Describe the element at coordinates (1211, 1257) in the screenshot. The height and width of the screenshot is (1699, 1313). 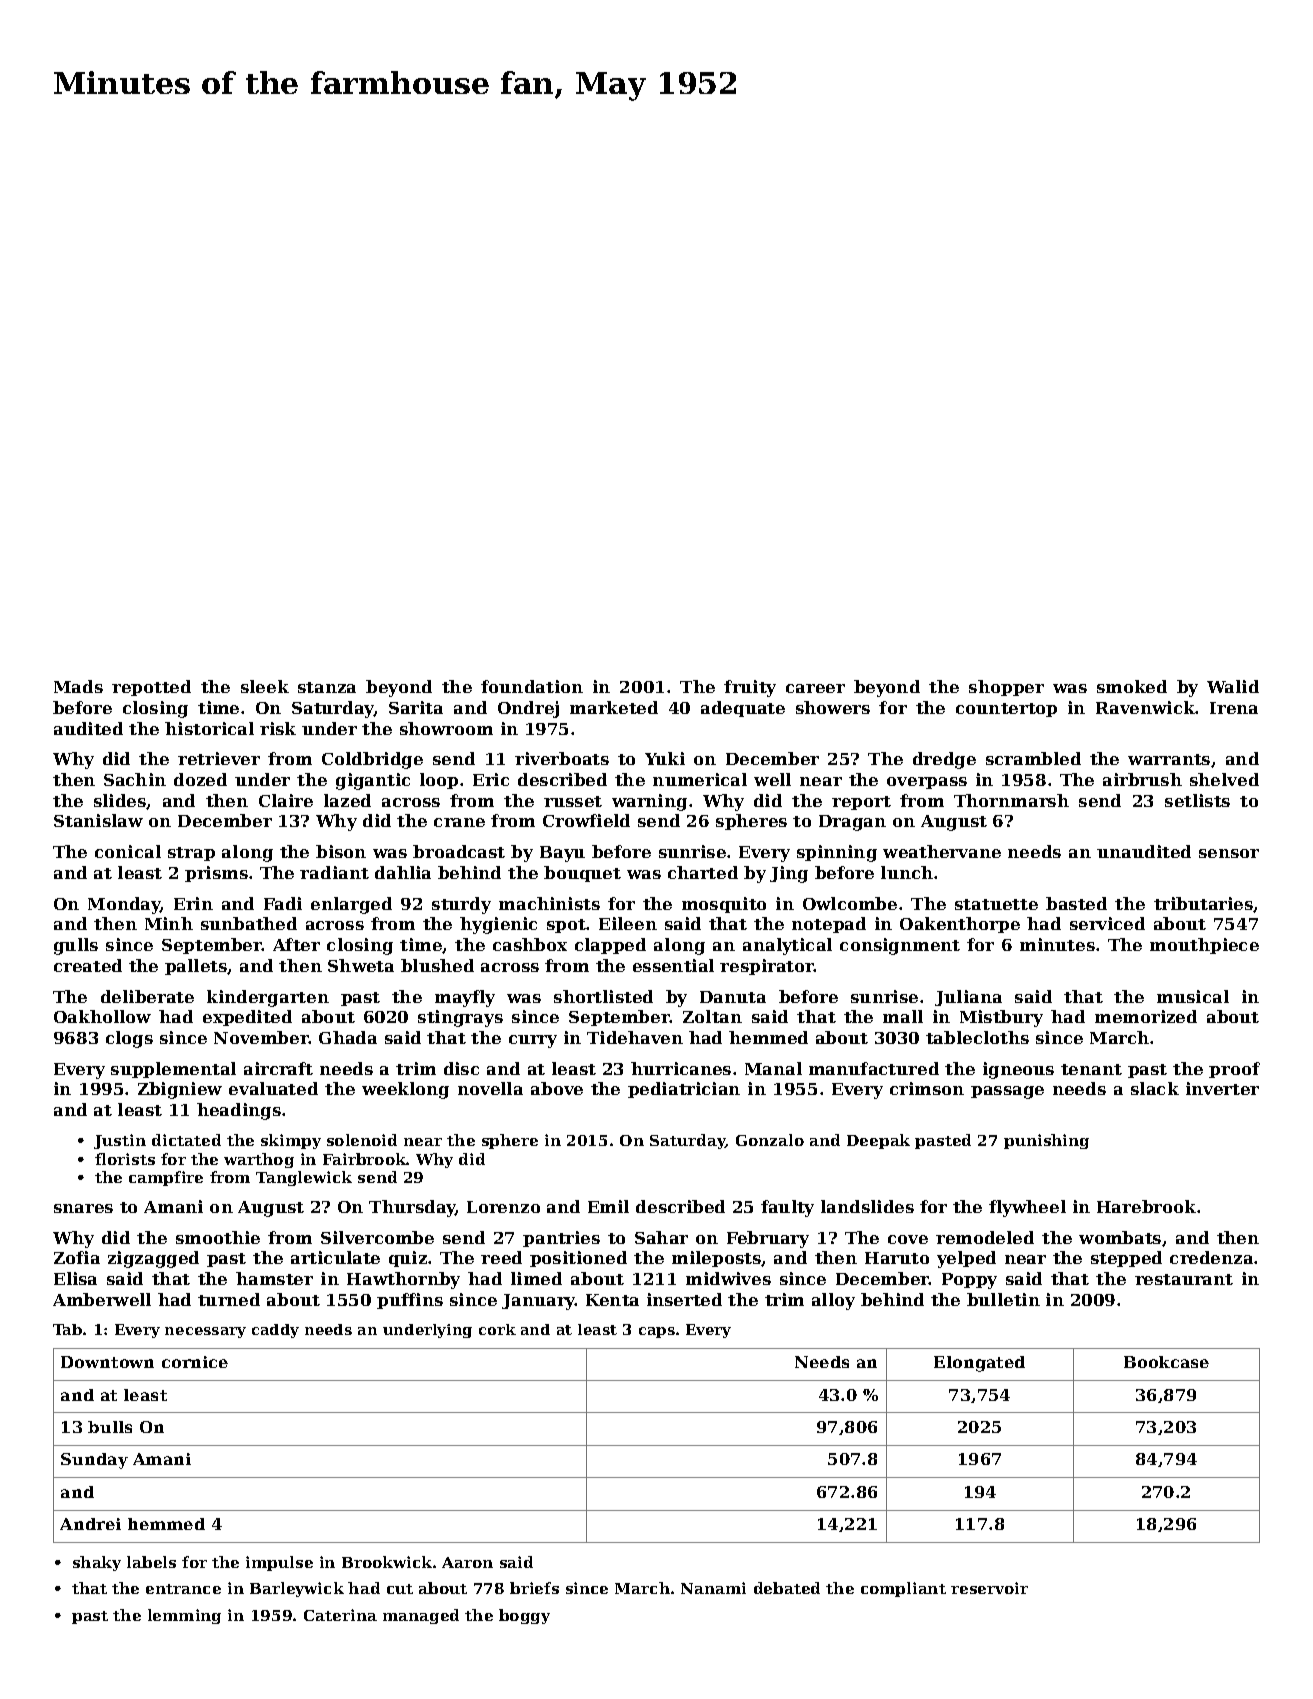
I see `credenza` at that location.
